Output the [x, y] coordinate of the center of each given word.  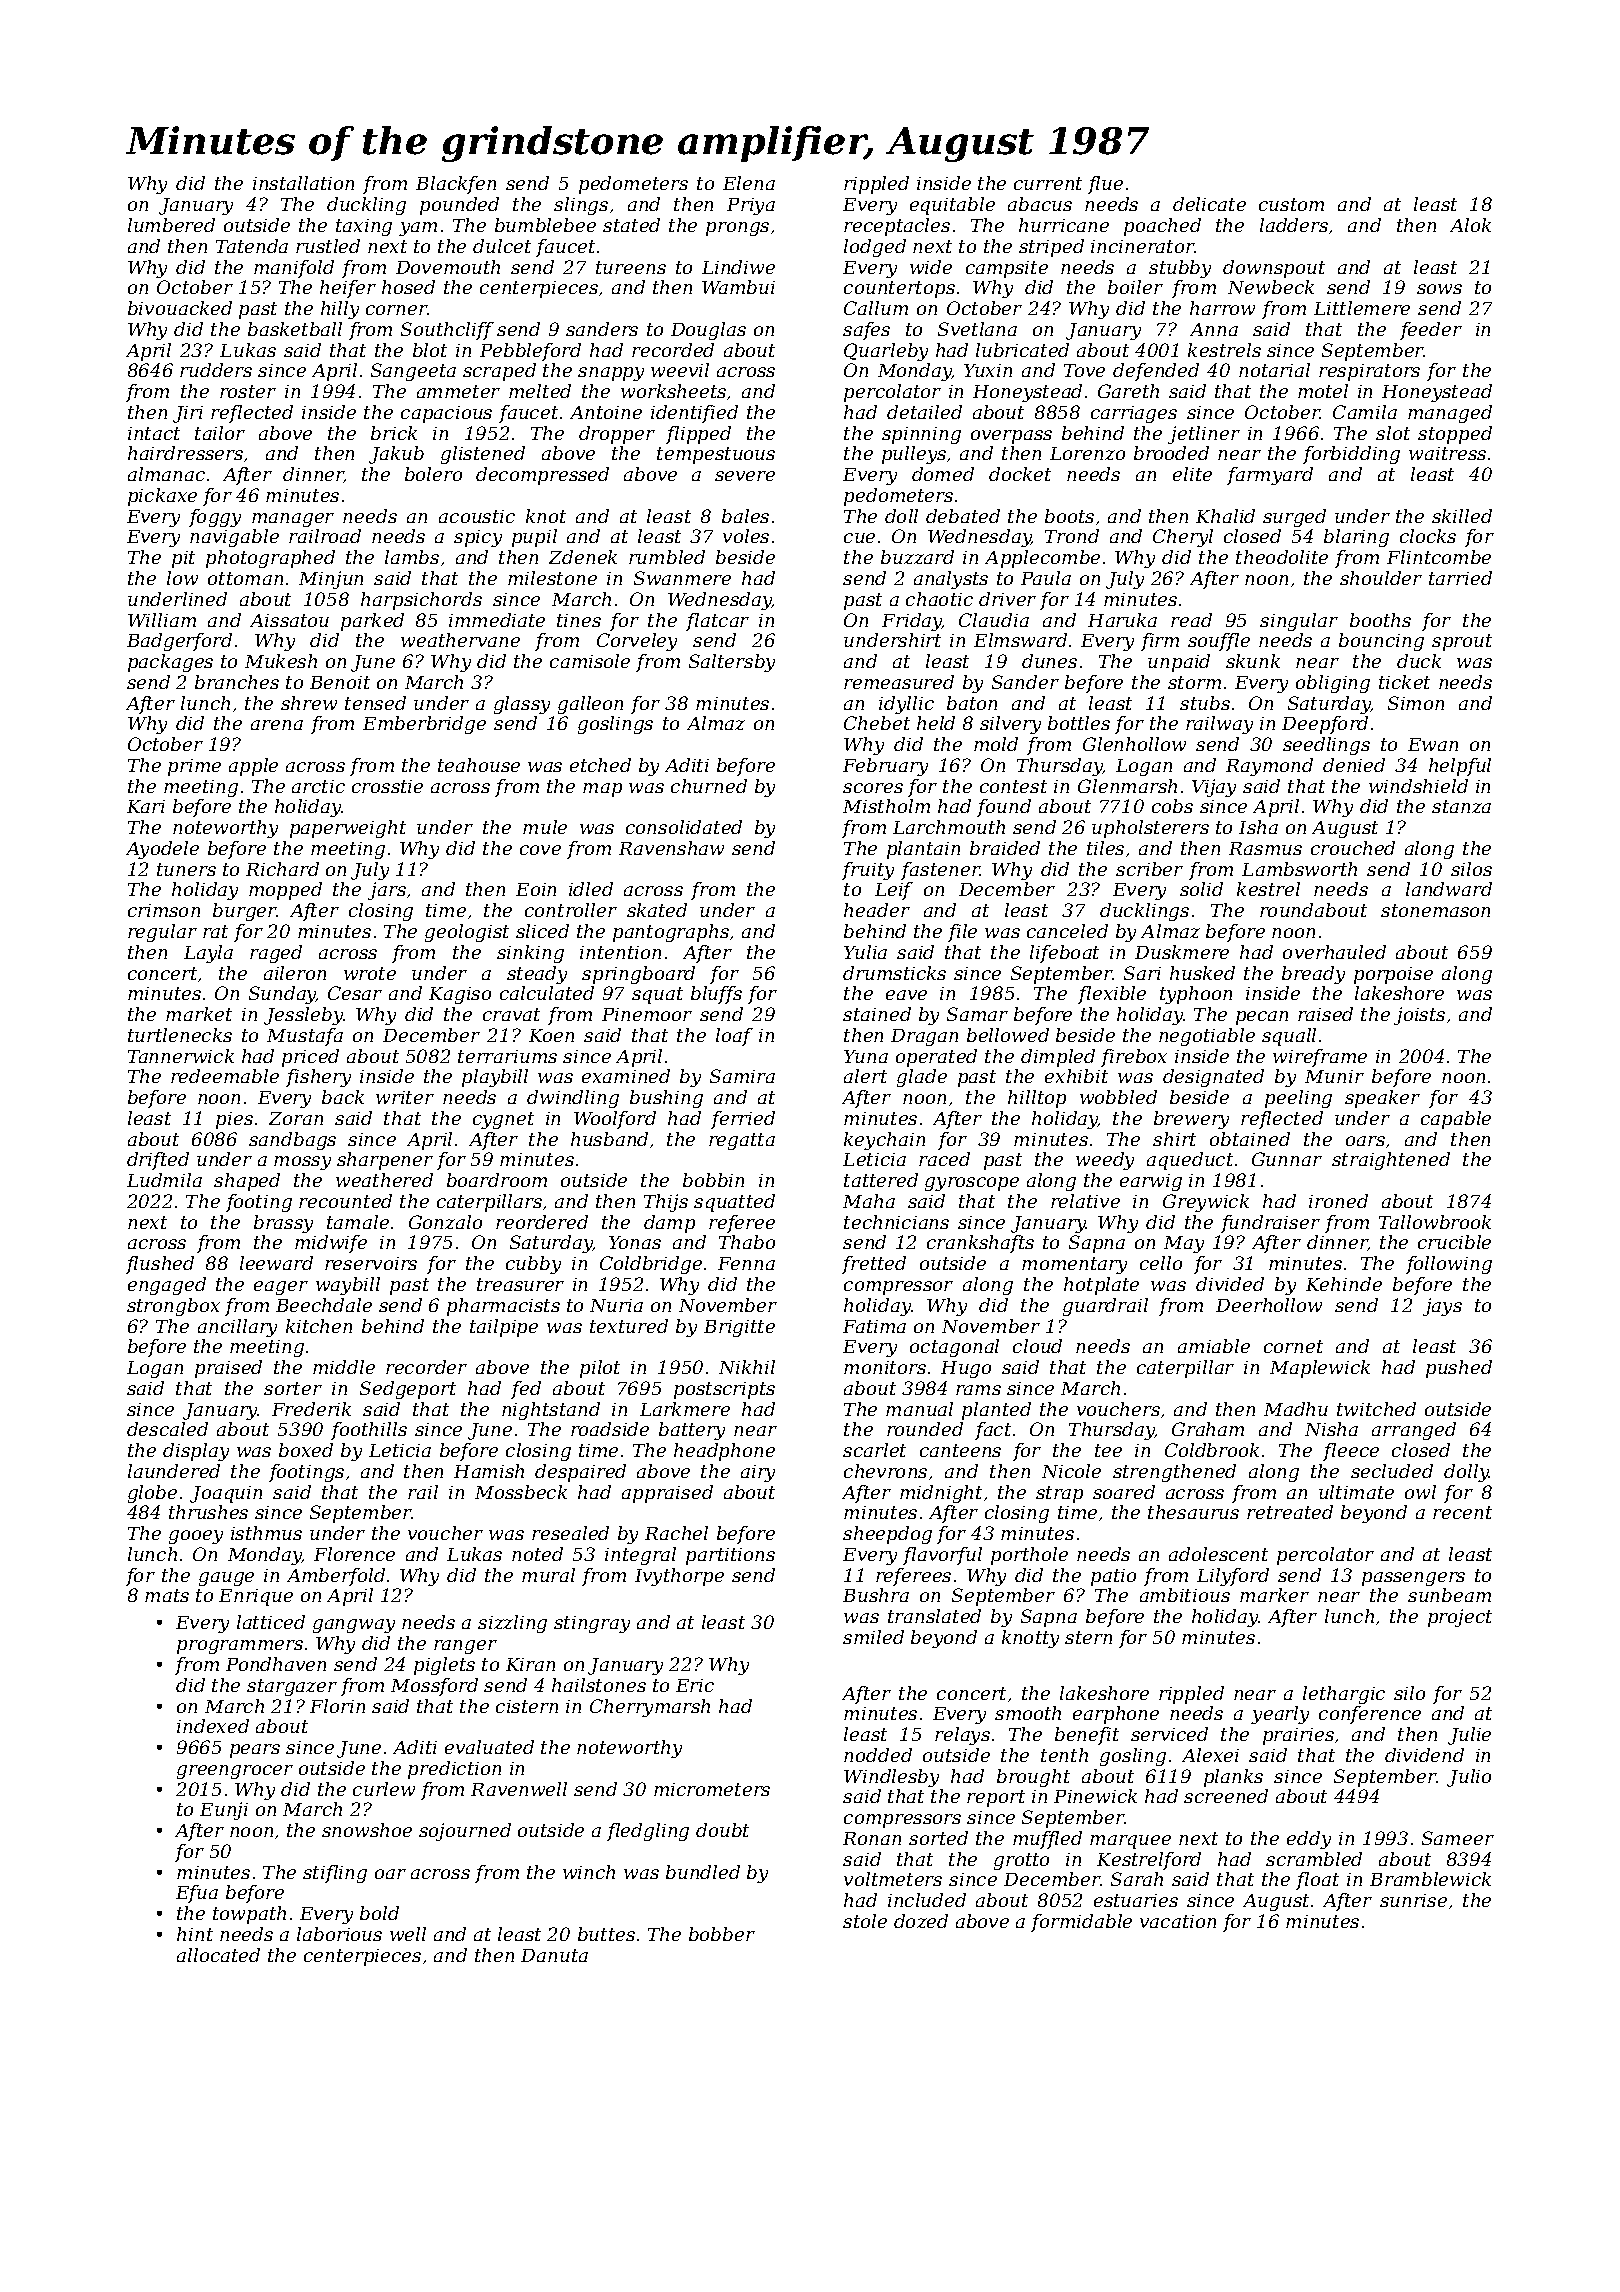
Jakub [396, 455]
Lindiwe [738, 267]
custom [1291, 204]
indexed [213, 1726]
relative [1085, 1201]
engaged [167, 1286]
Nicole [1071, 1471]
